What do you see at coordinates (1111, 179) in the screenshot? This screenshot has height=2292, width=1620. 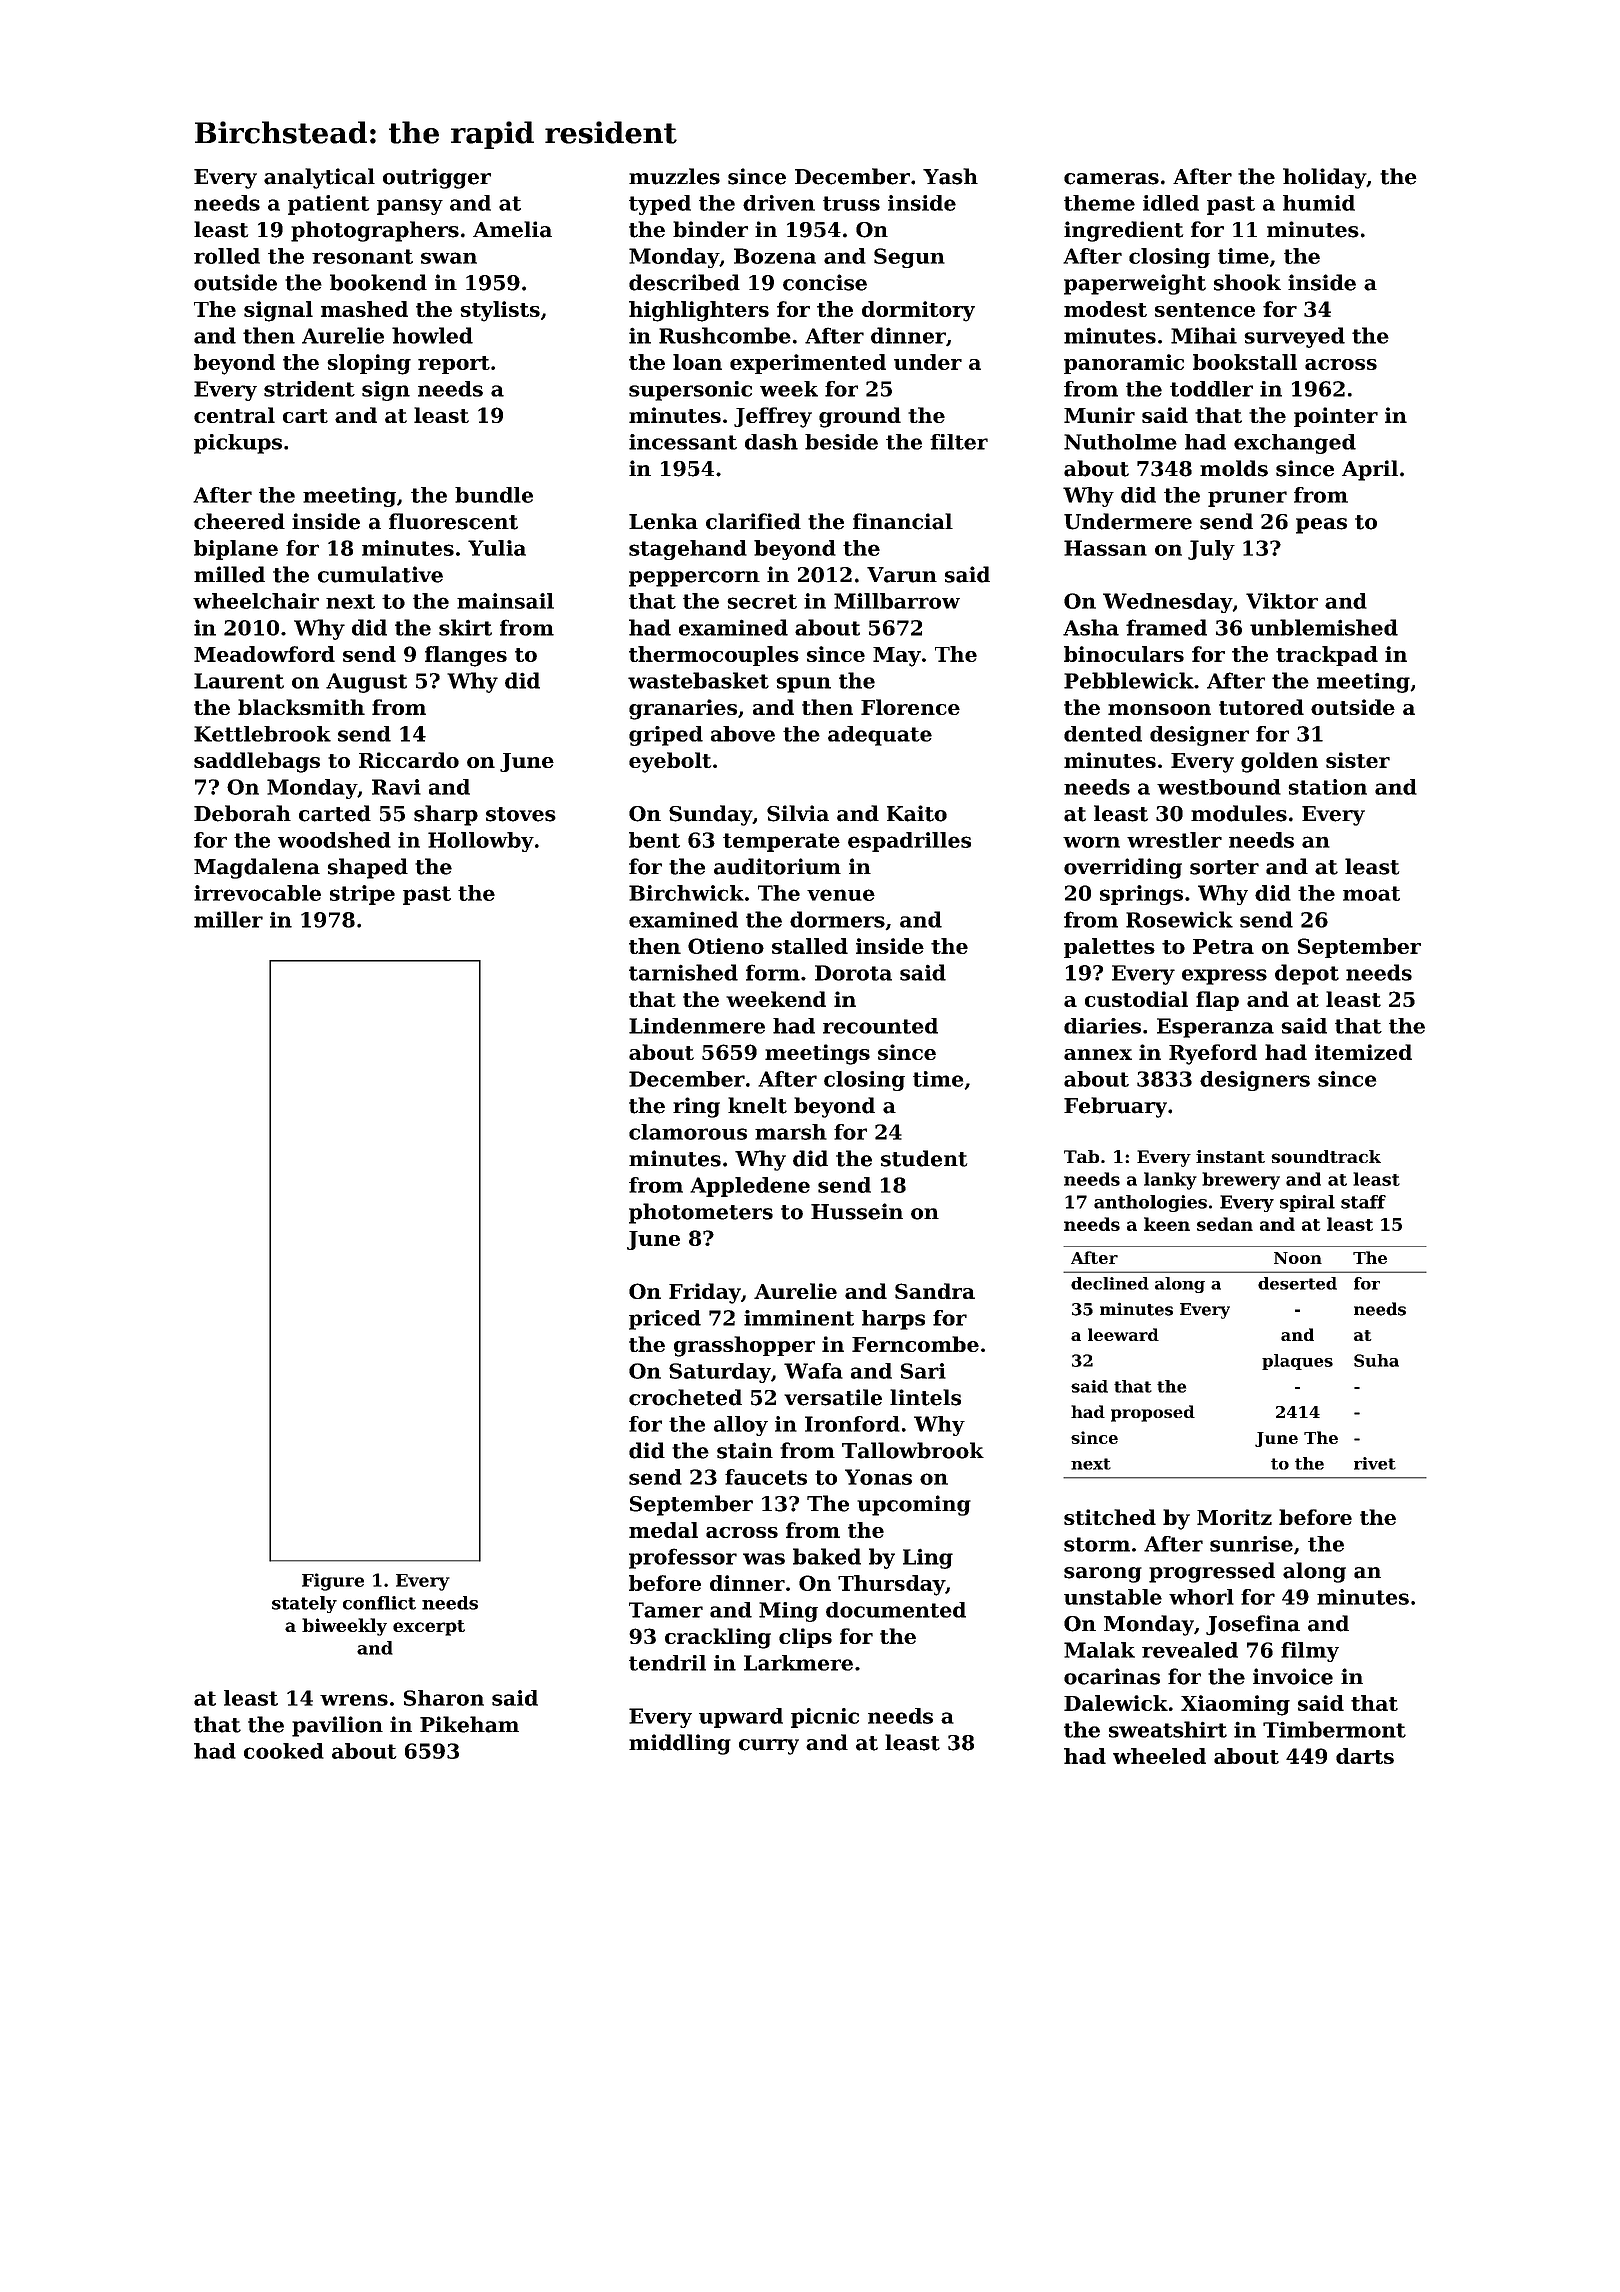 I see `cameras` at bounding box center [1111, 179].
